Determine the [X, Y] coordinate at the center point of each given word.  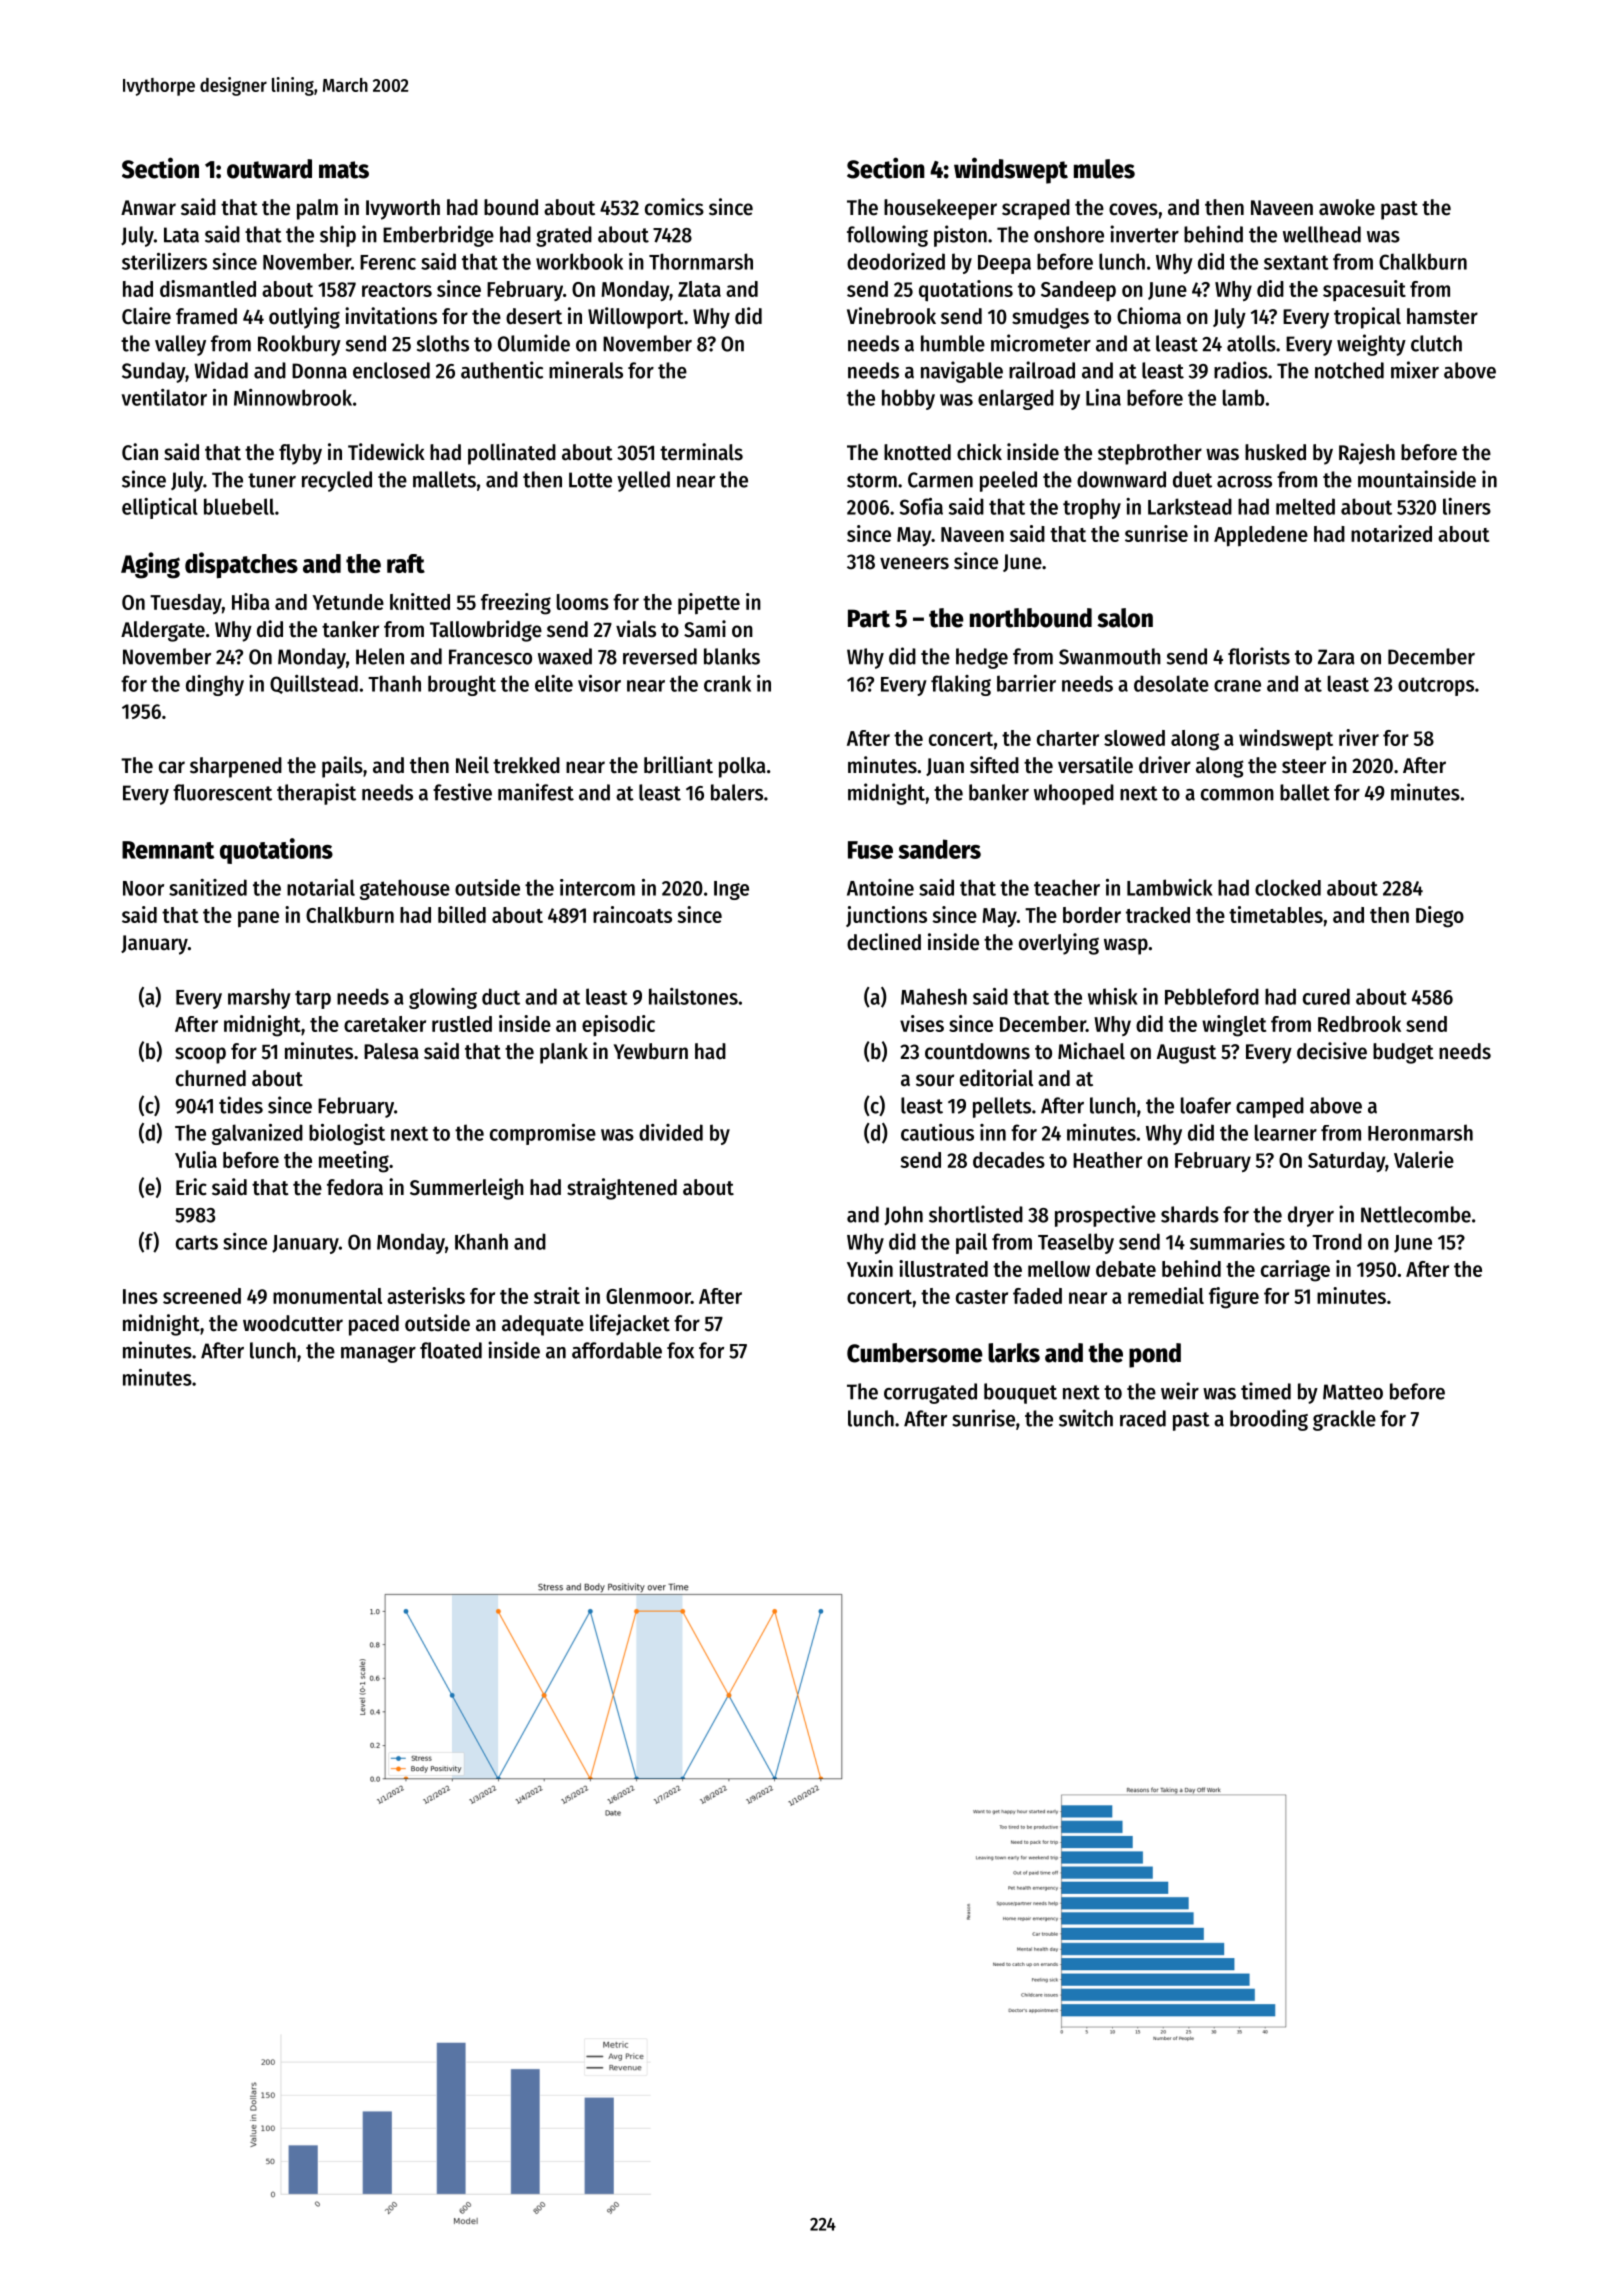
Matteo [1353, 1392]
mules [1104, 169]
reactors [397, 290]
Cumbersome [915, 1353]
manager [378, 1354]
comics [674, 207]
